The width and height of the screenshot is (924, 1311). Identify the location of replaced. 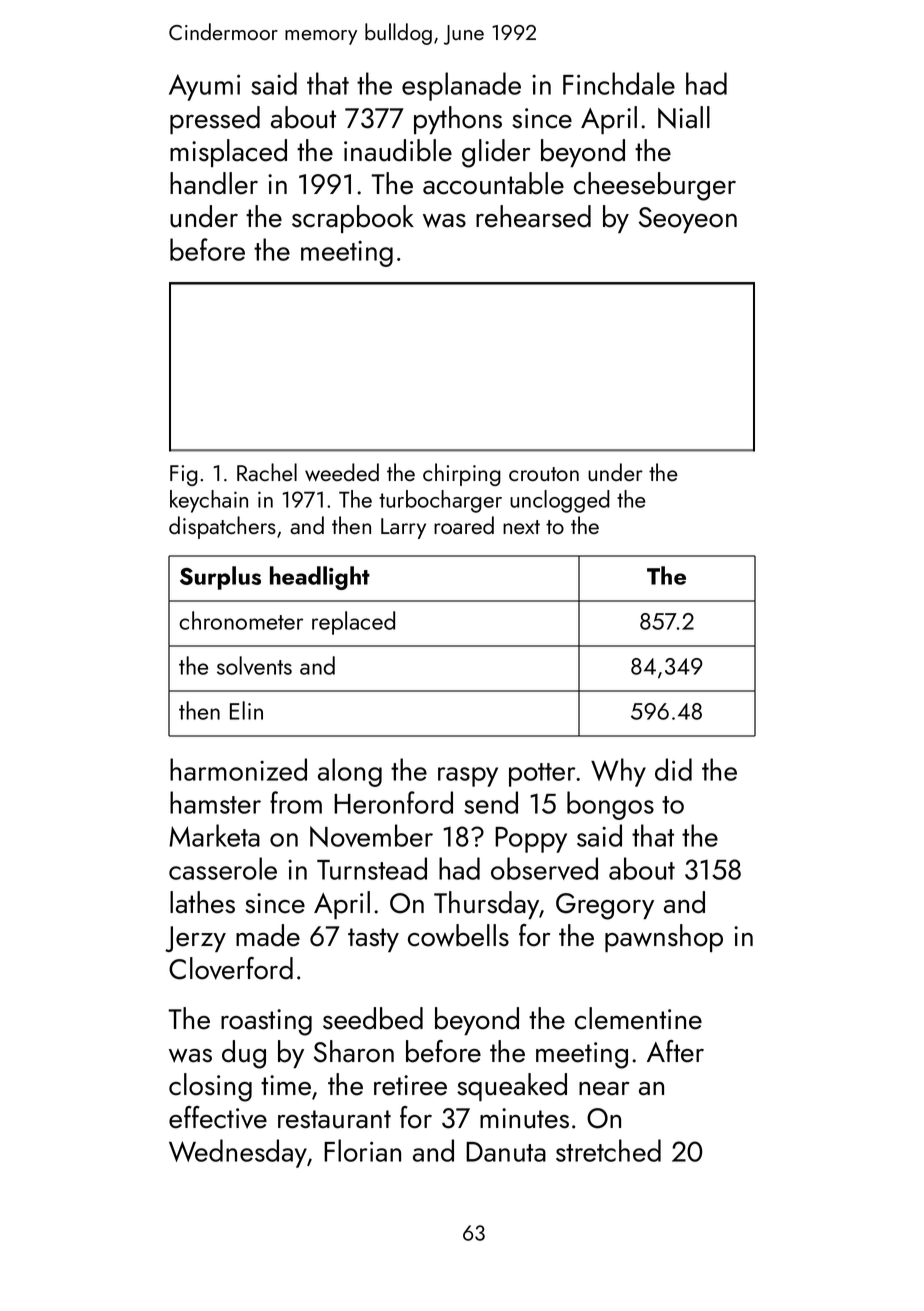
(353, 623).
